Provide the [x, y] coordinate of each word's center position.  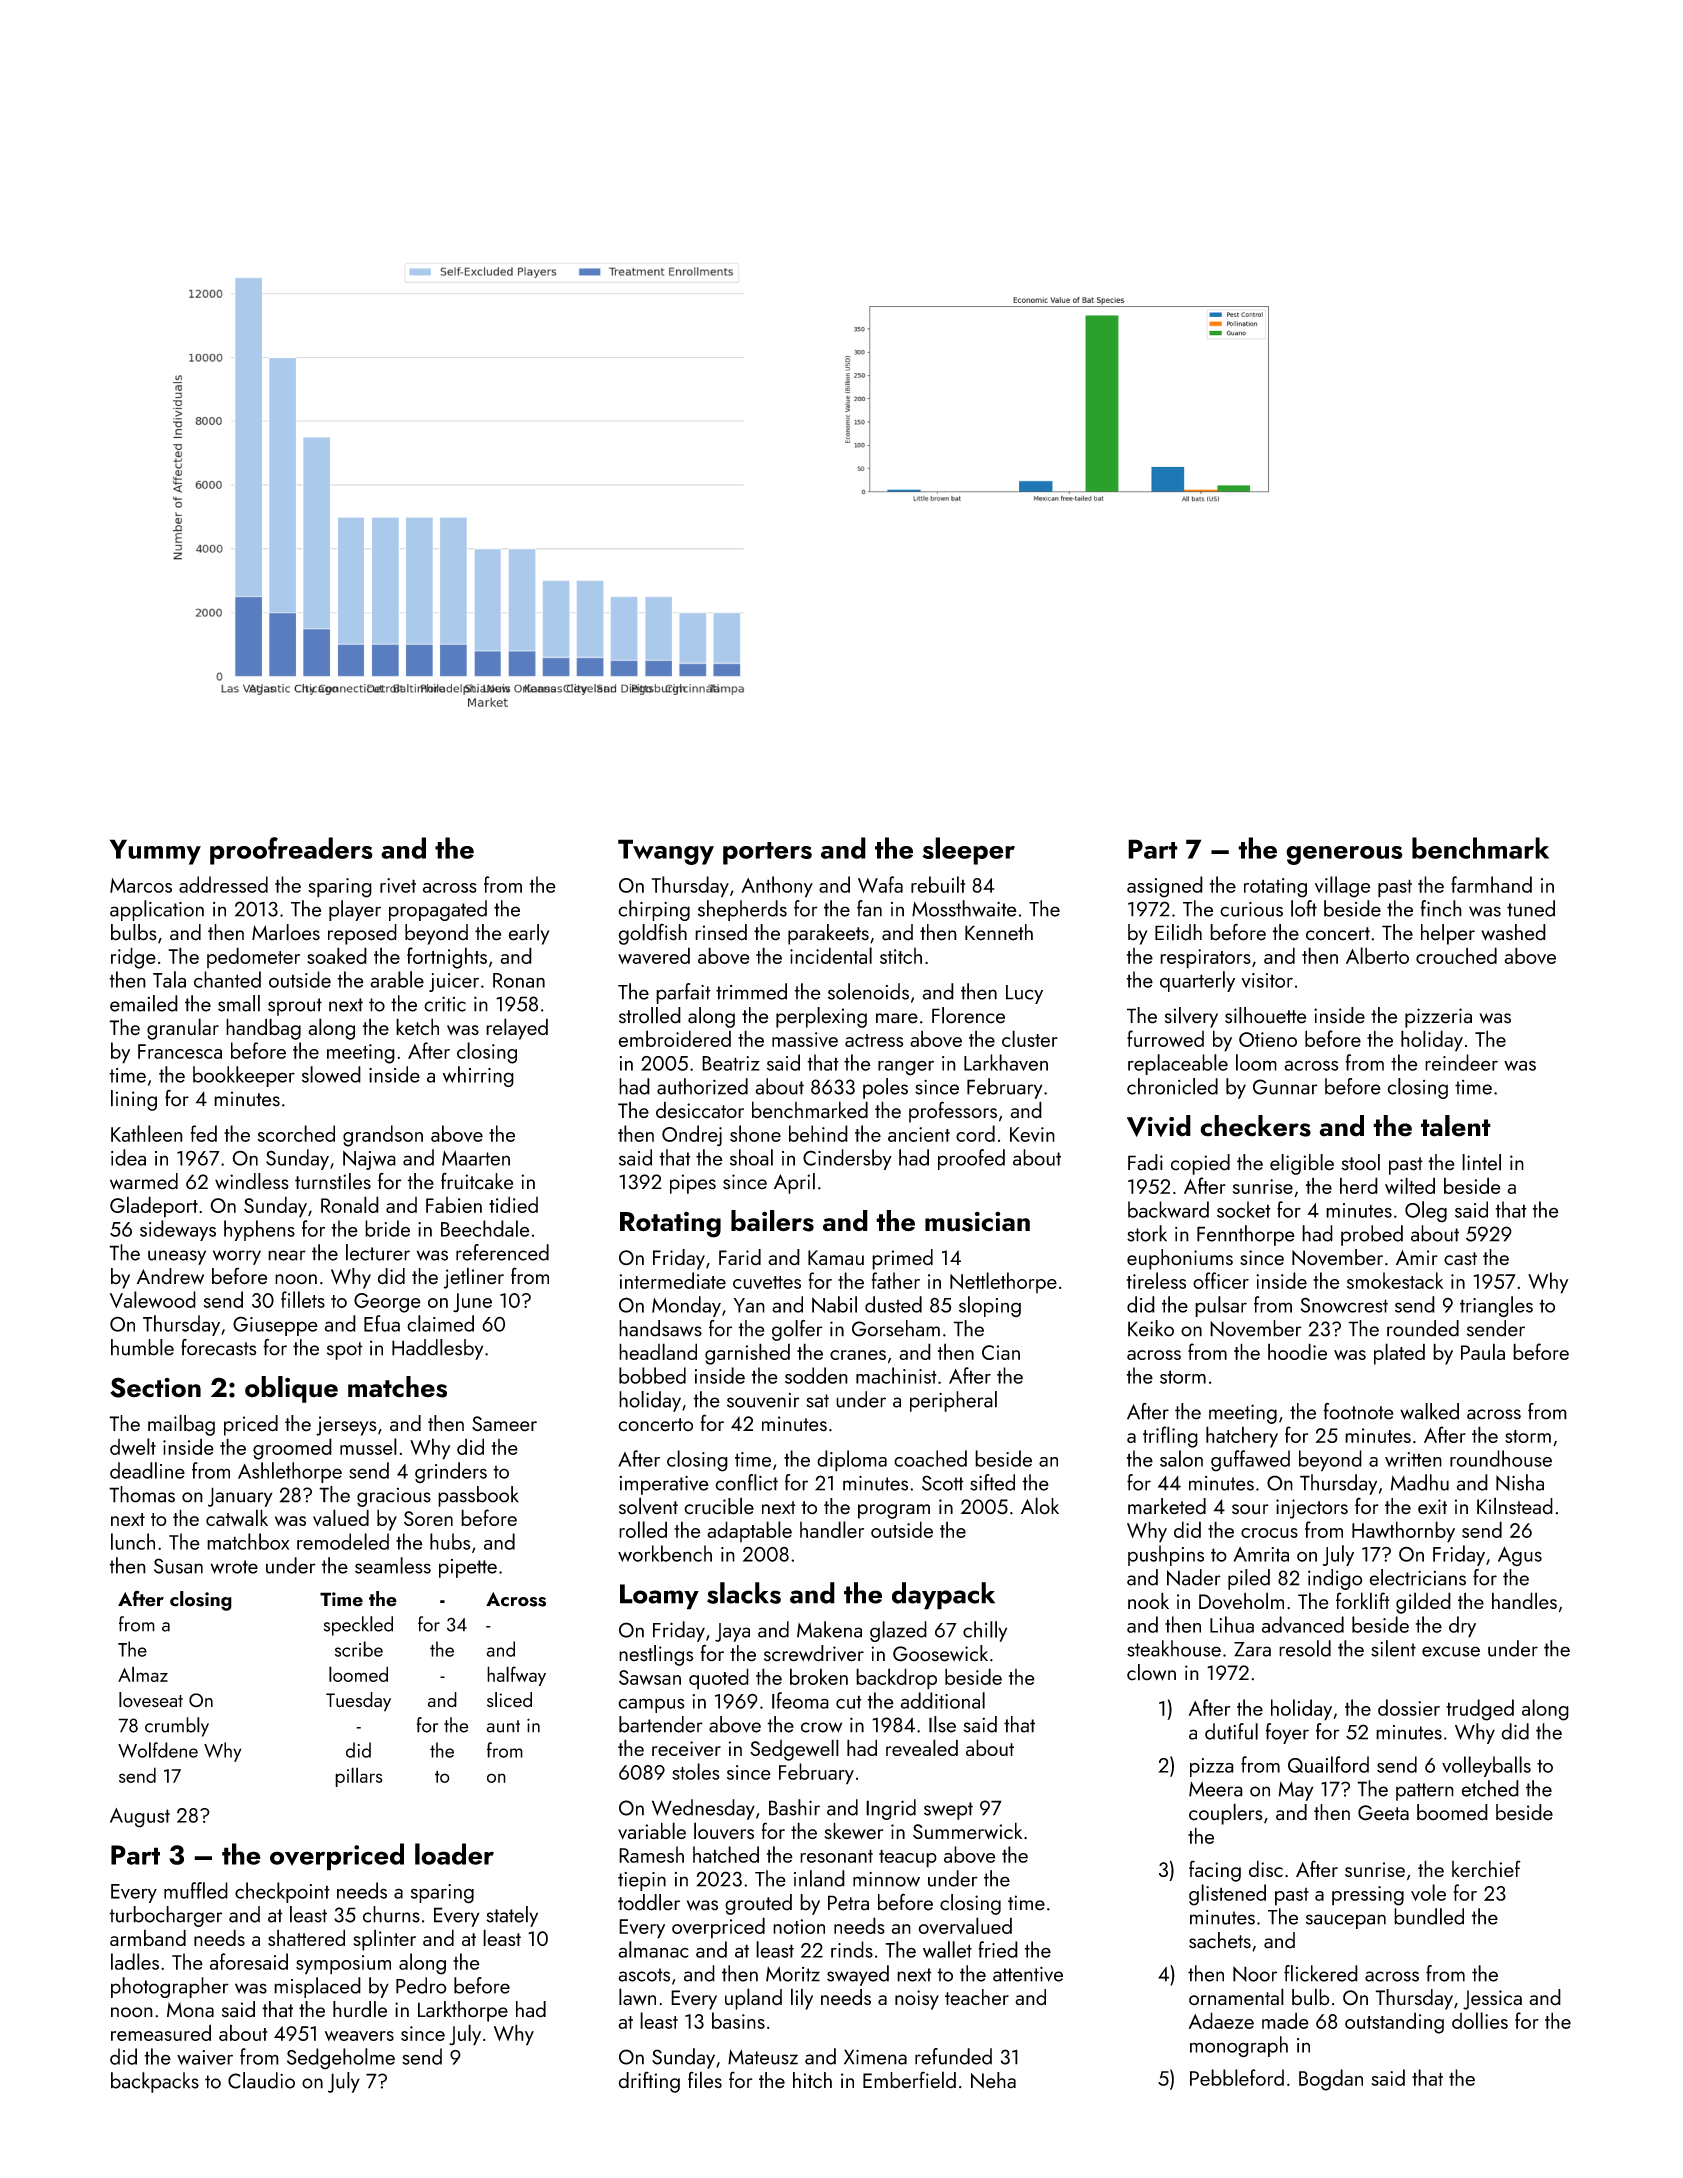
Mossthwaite [964, 908]
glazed [898, 1631]
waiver [205, 2057]
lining [134, 1100]
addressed [223, 884]
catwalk [237, 1517]
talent [1456, 1126]
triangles [1496, 1307]
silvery [1191, 1017]
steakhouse [1174, 1648]
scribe [359, 1649]
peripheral [953, 1401]
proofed [971, 1159]
